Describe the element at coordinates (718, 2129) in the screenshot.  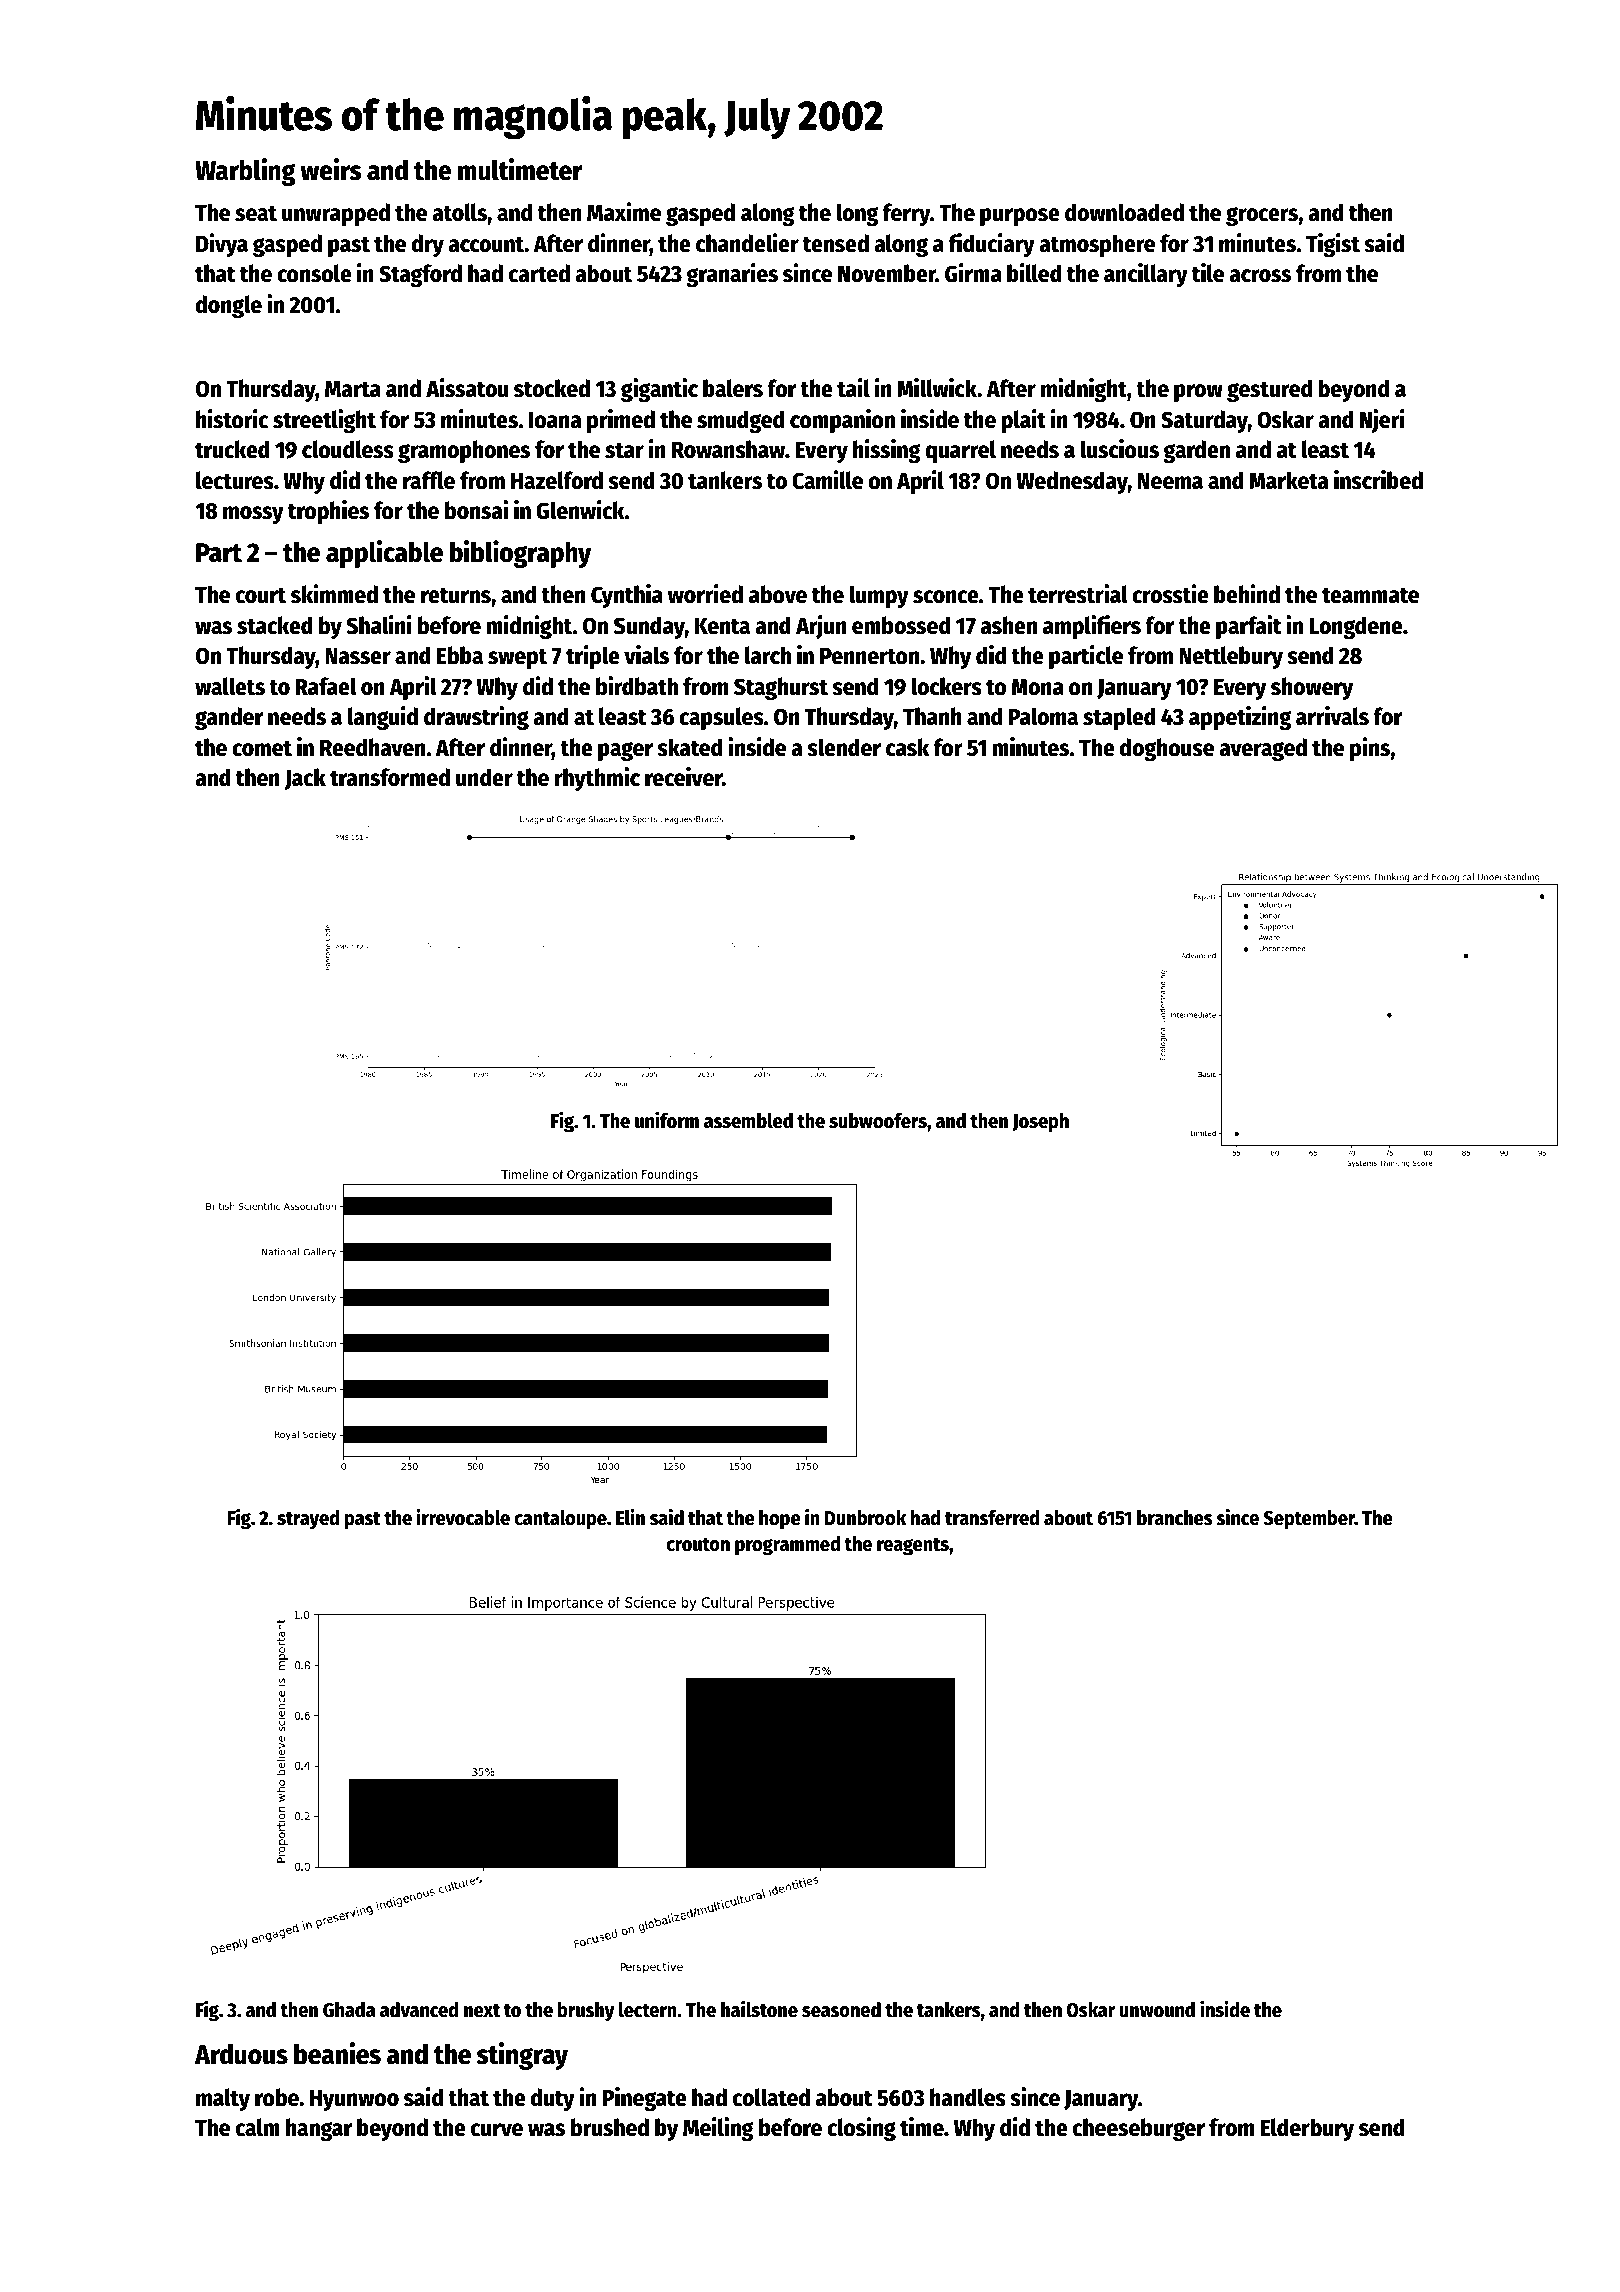
I see `Meiling` at that location.
